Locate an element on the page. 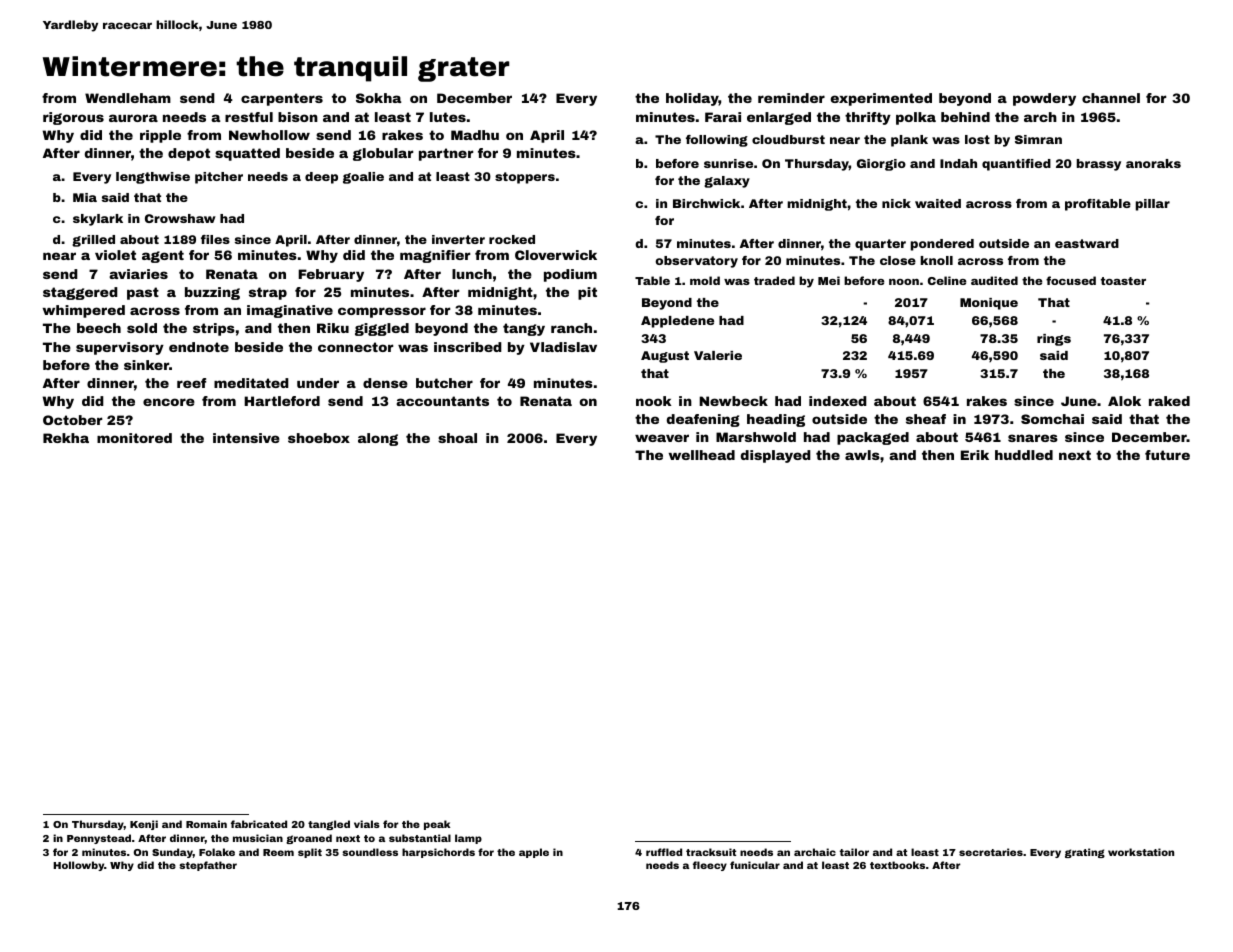 Image resolution: width=1233 pixels, height=952 pixels. lunch is located at coordinates (472, 274).
